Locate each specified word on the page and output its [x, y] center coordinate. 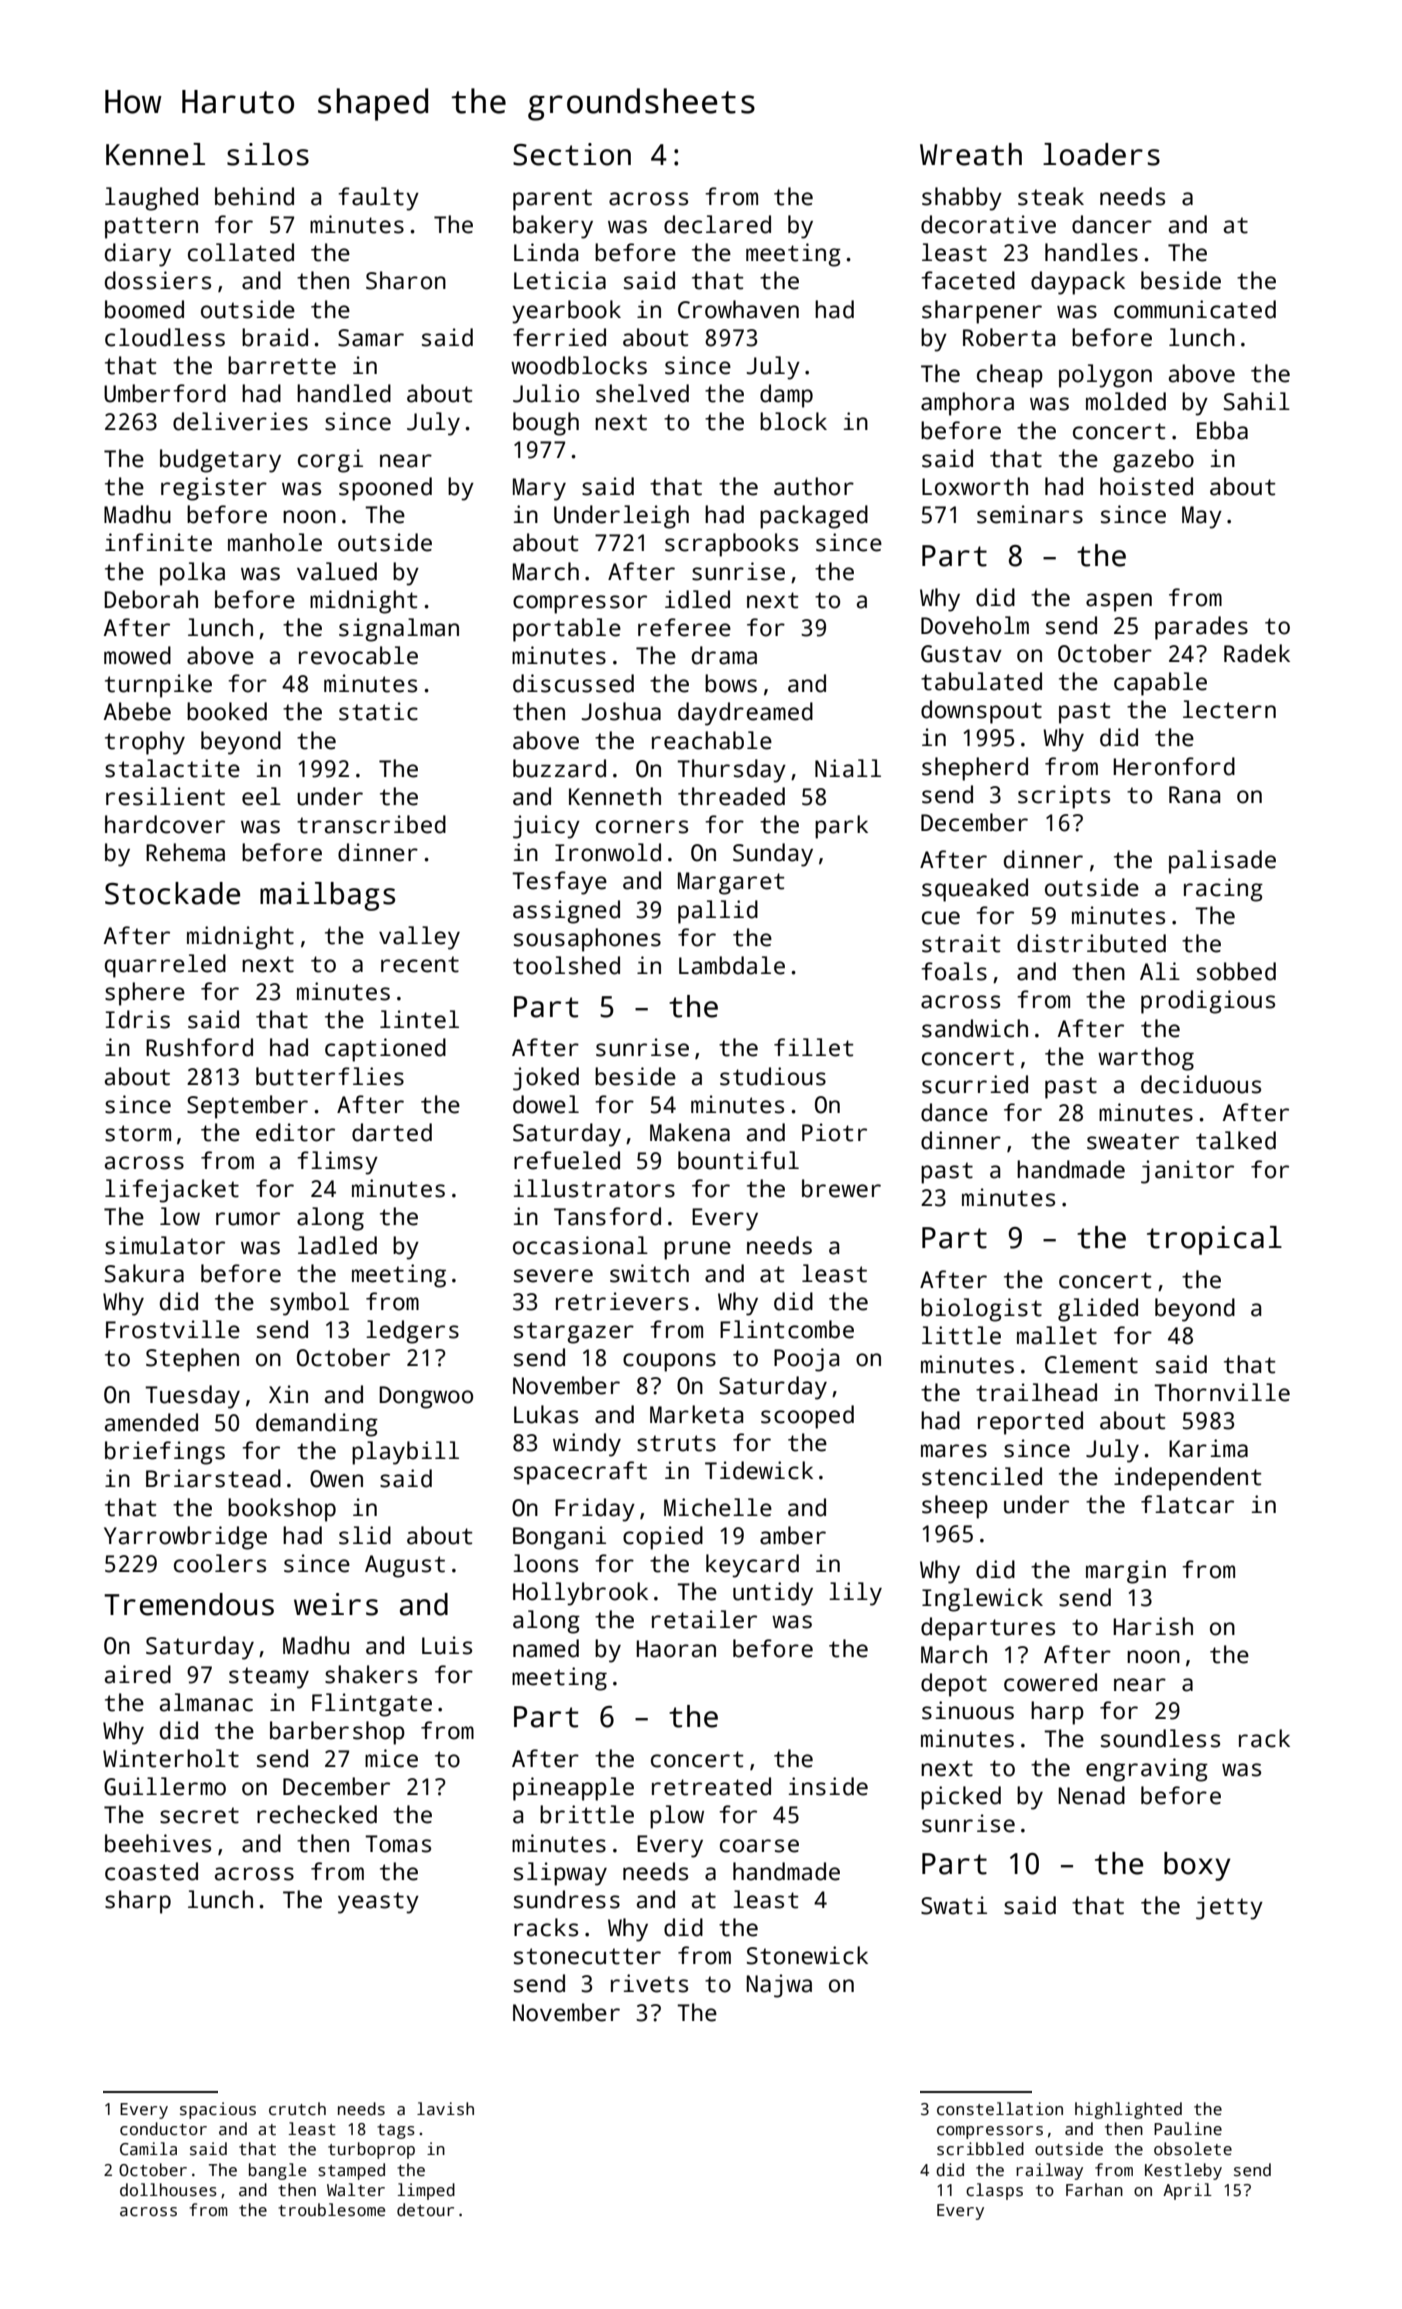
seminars [1030, 514]
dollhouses [168, 2190]
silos [268, 154]
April [1187, 2191]
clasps [994, 2191]
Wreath [971, 154]
